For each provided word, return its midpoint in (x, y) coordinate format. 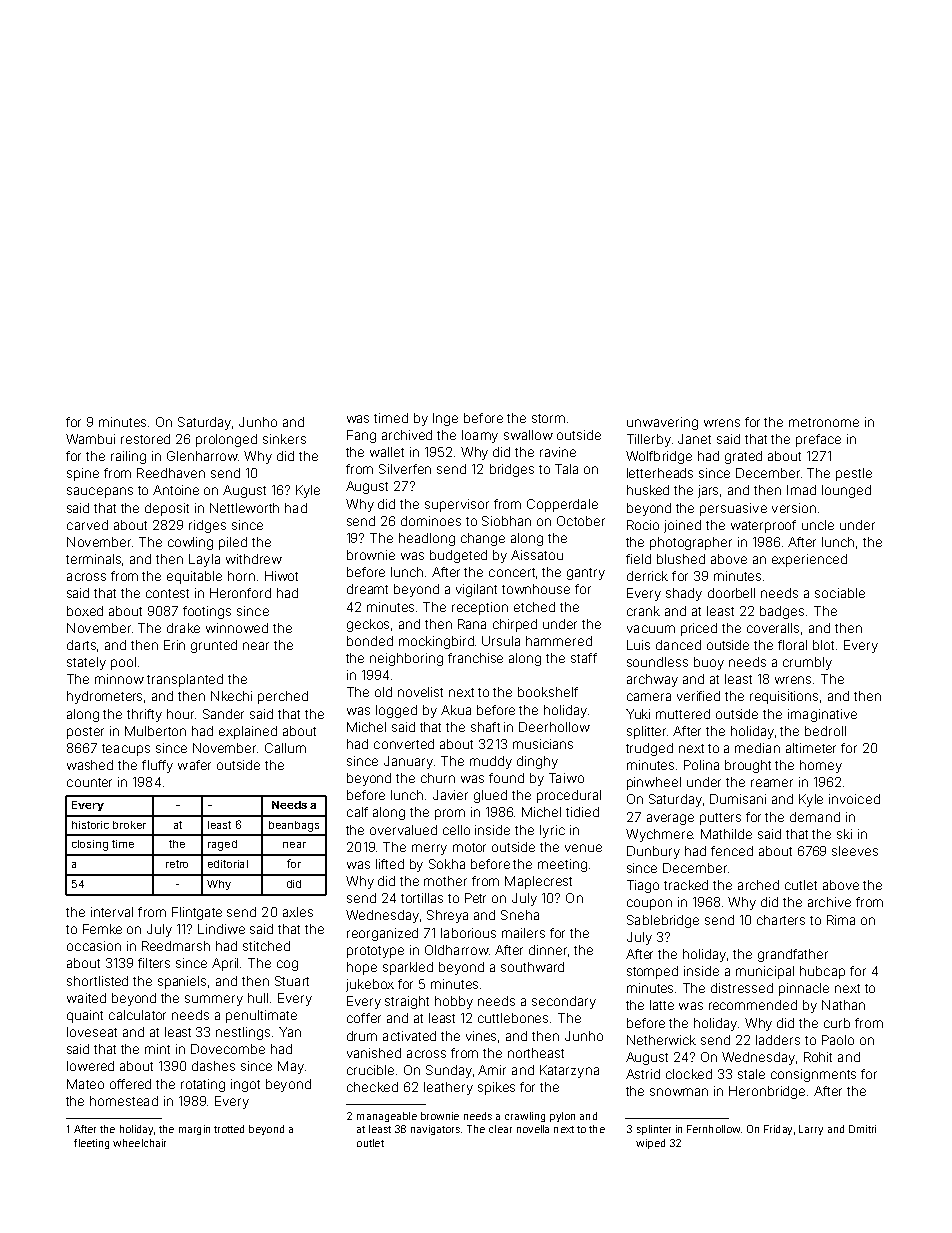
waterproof (763, 526)
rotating (203, 1085)
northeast (536, 1053)
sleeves (855, 851)
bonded (370, 641)
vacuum (651, 629)
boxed (85, 611)
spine (83, 474)
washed (90, 765)
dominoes (431, 521)
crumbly (807, 663)
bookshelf (548, 692)
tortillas (422, 898)
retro (177, 864)
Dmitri (862, 1129)
